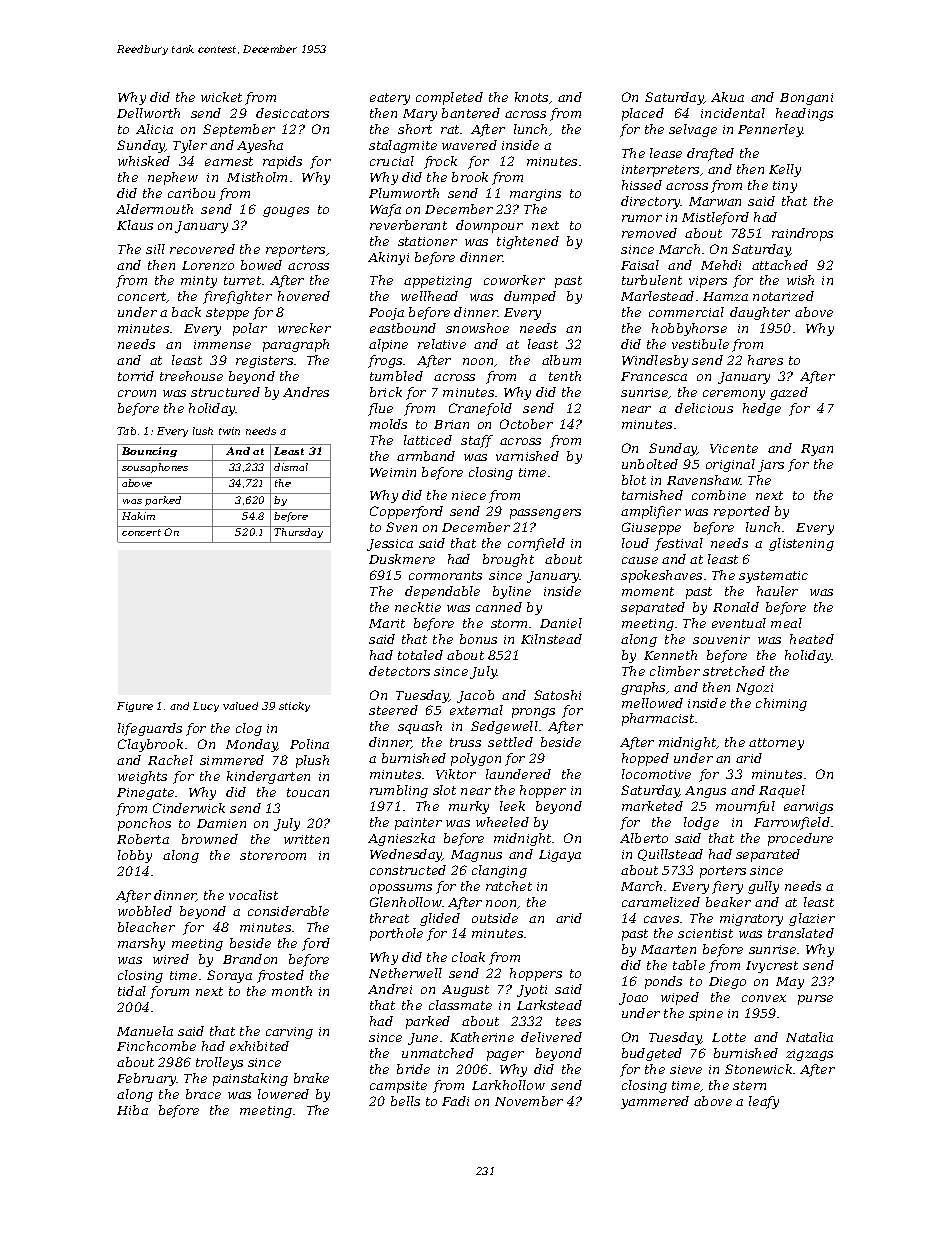 This screenshot has width=952, height=1233. What do you see at coordinates (135, 707) in the screenshot?
I see `Figure` at bounding box center [135, 707].
